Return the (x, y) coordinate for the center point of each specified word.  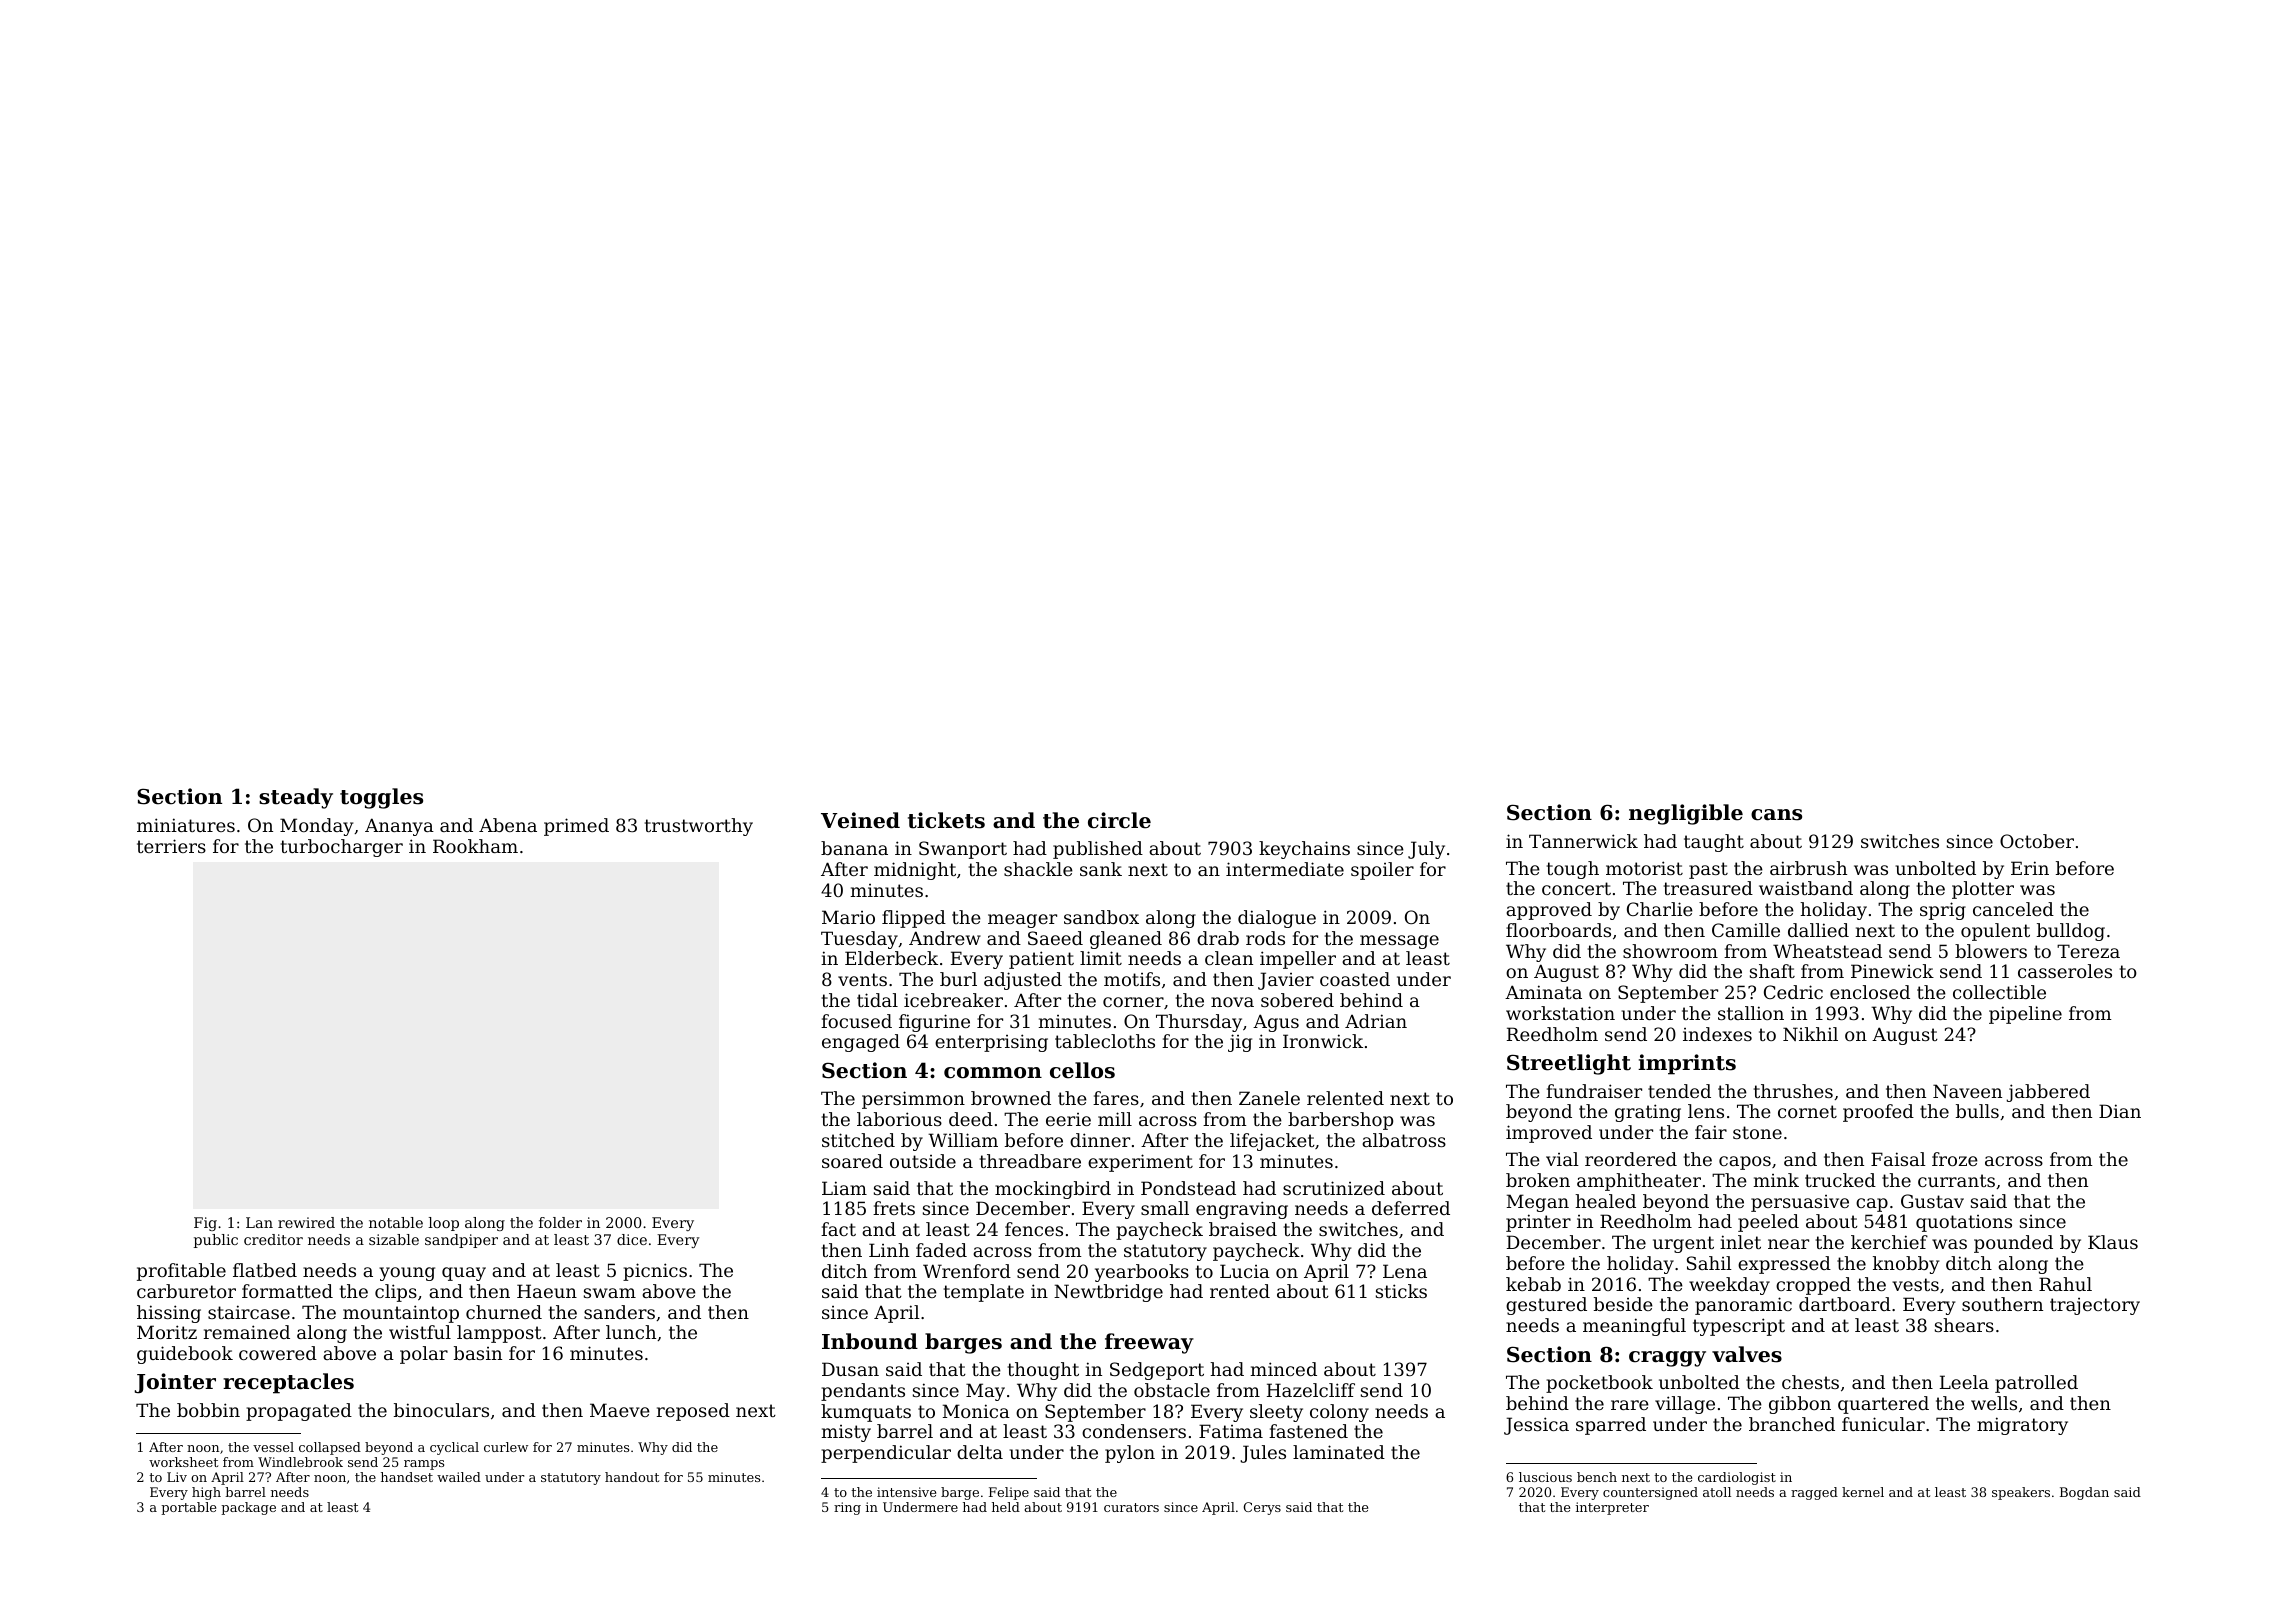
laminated (1339, 1452)
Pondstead (1188, 1188)
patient (1041, 960)
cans (1776, 815)
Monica (976, 1411)
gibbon (1800, 1405)
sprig (1943, 911)
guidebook (185, 1355)
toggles (381, 798)
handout (632, 1477)
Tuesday (859, 940)
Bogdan (2084, 1493)
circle (1119, 820)
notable (396, 1222)
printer (1538, 1223)
